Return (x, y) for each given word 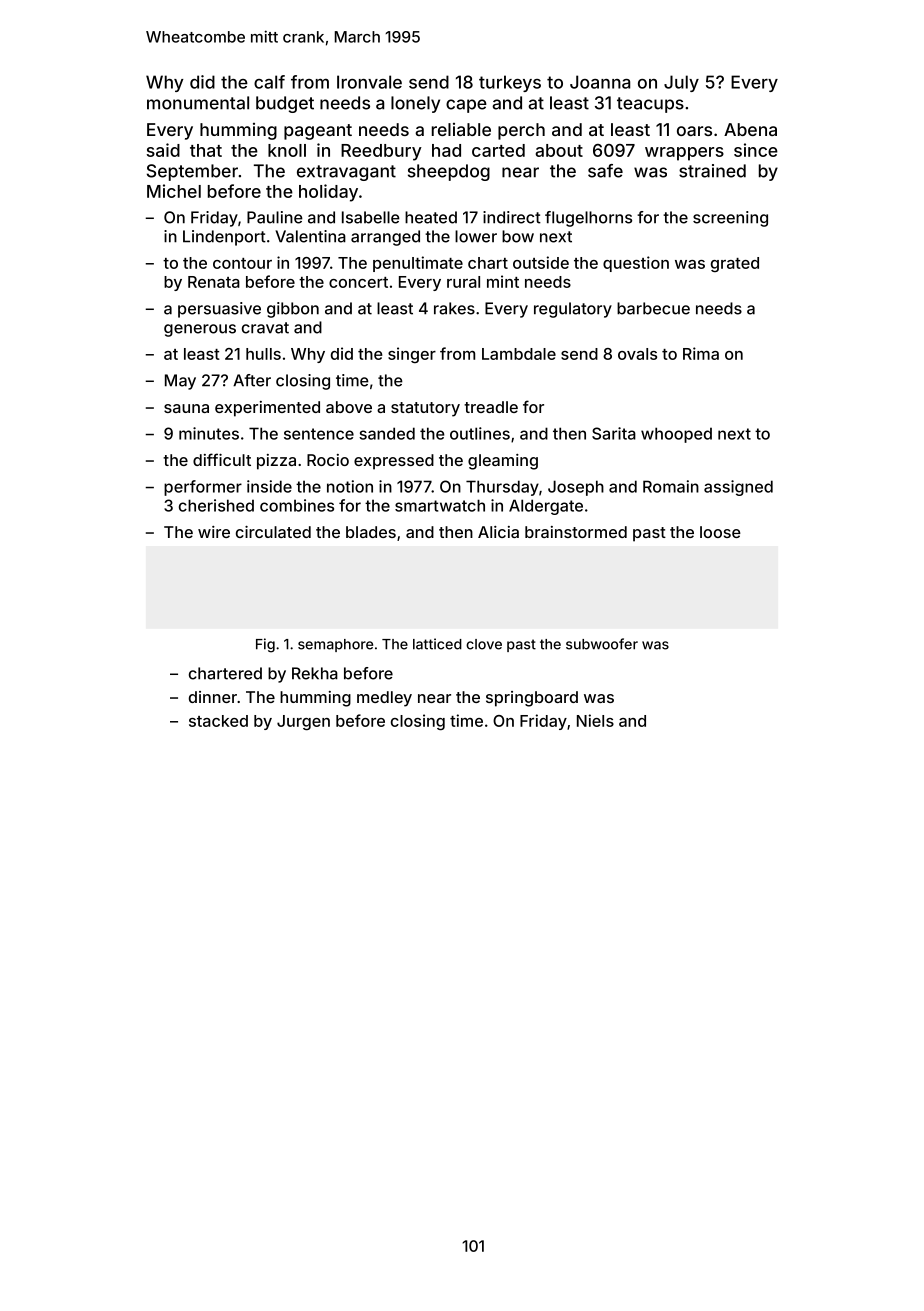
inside (269, 486)
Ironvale (369, 82)
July (681, 83)
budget (285, 104)
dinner (213, 697)
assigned (738, 488)
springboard (532, 699)
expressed (394, 462)
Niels (595, 720)
